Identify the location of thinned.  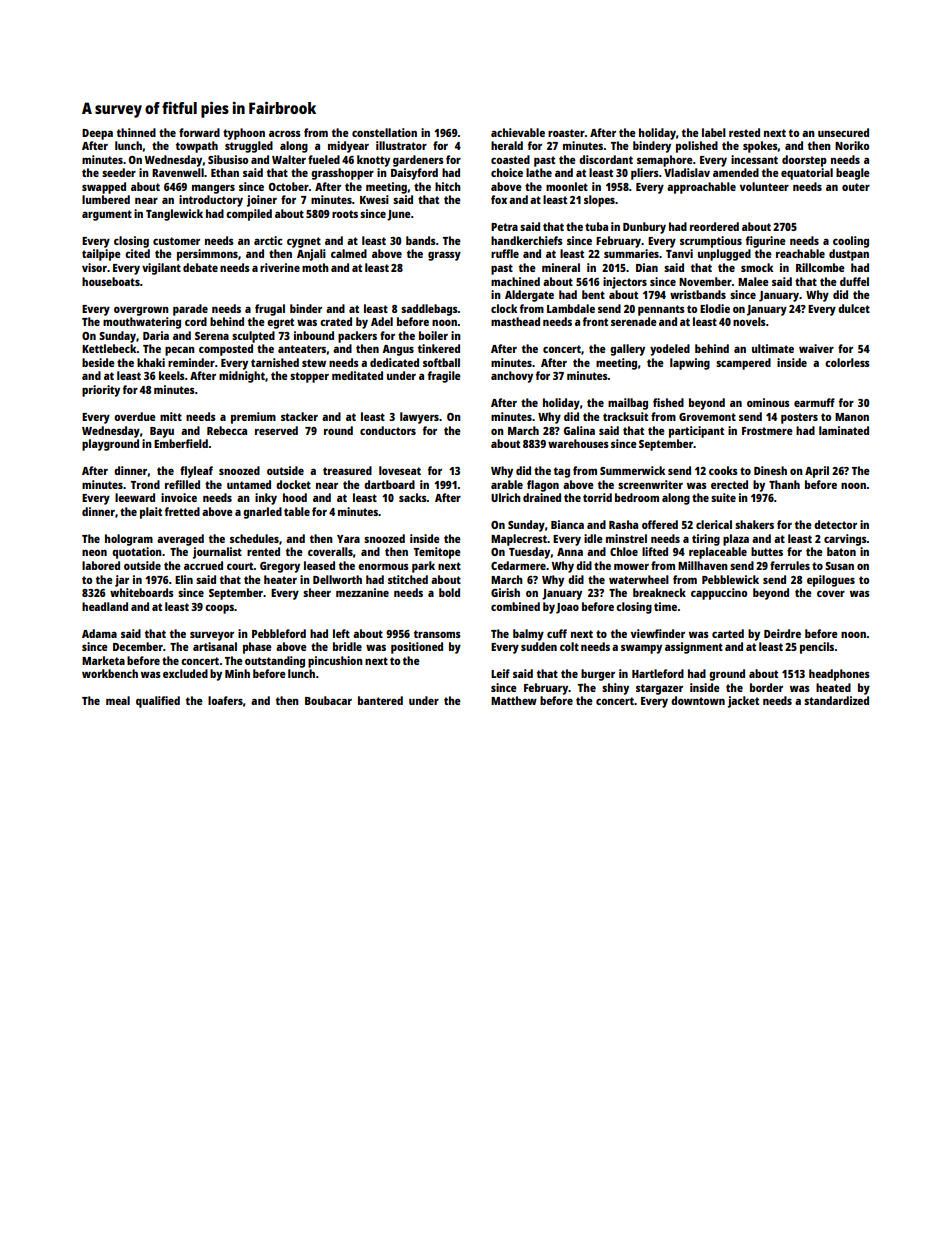
(136, 132).
